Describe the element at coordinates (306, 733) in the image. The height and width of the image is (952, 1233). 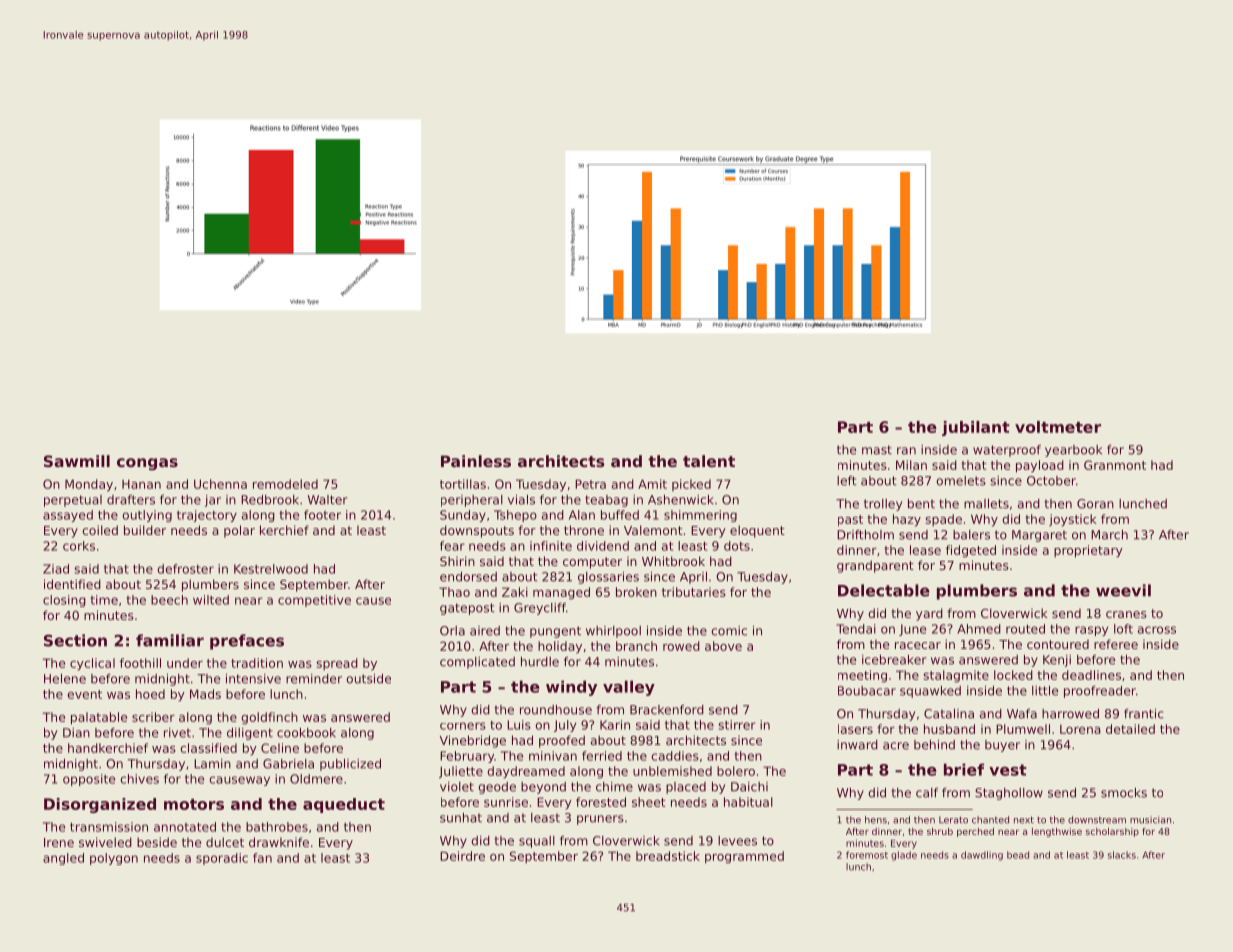
I see `cookbook` at that location.
